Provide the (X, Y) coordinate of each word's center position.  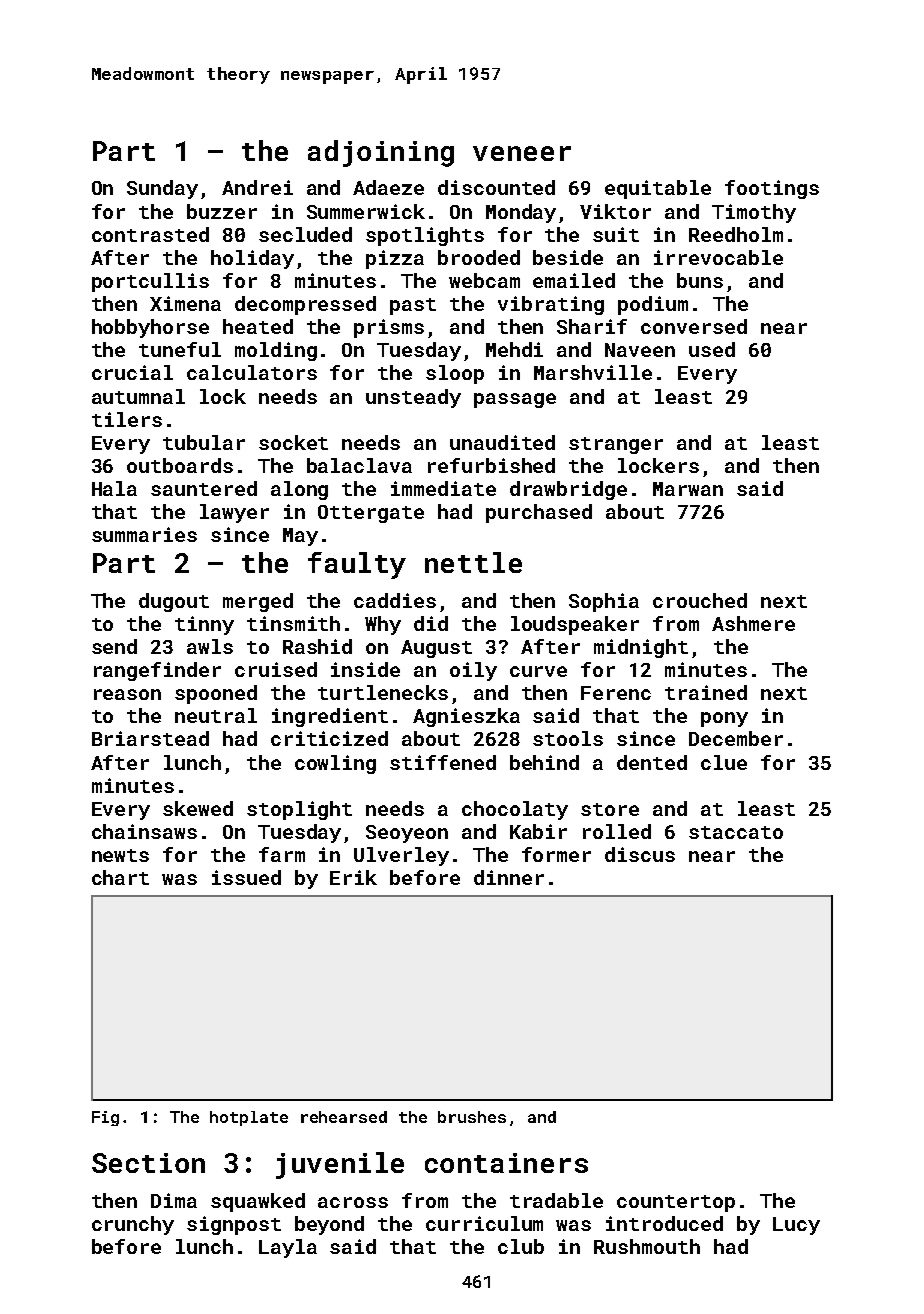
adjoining (381, 153)
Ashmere (753, 623)
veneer (522, 153)
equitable (658, 189)
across (353, 1202)
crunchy (133, 1225)
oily (473, 671)
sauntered (204, 488)
